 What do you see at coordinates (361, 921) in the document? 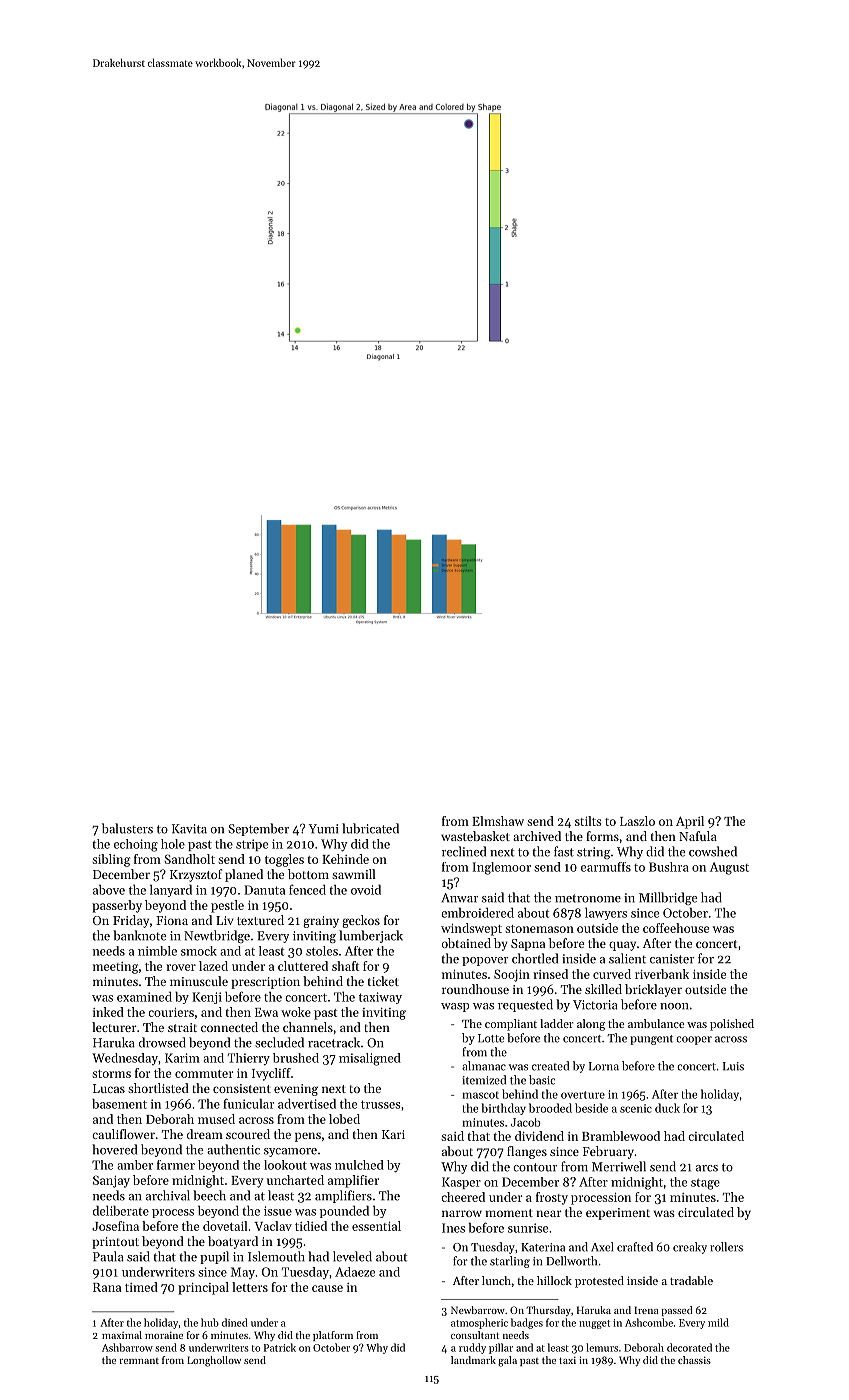
I see `geckos` at bounding box center [361, 921].
